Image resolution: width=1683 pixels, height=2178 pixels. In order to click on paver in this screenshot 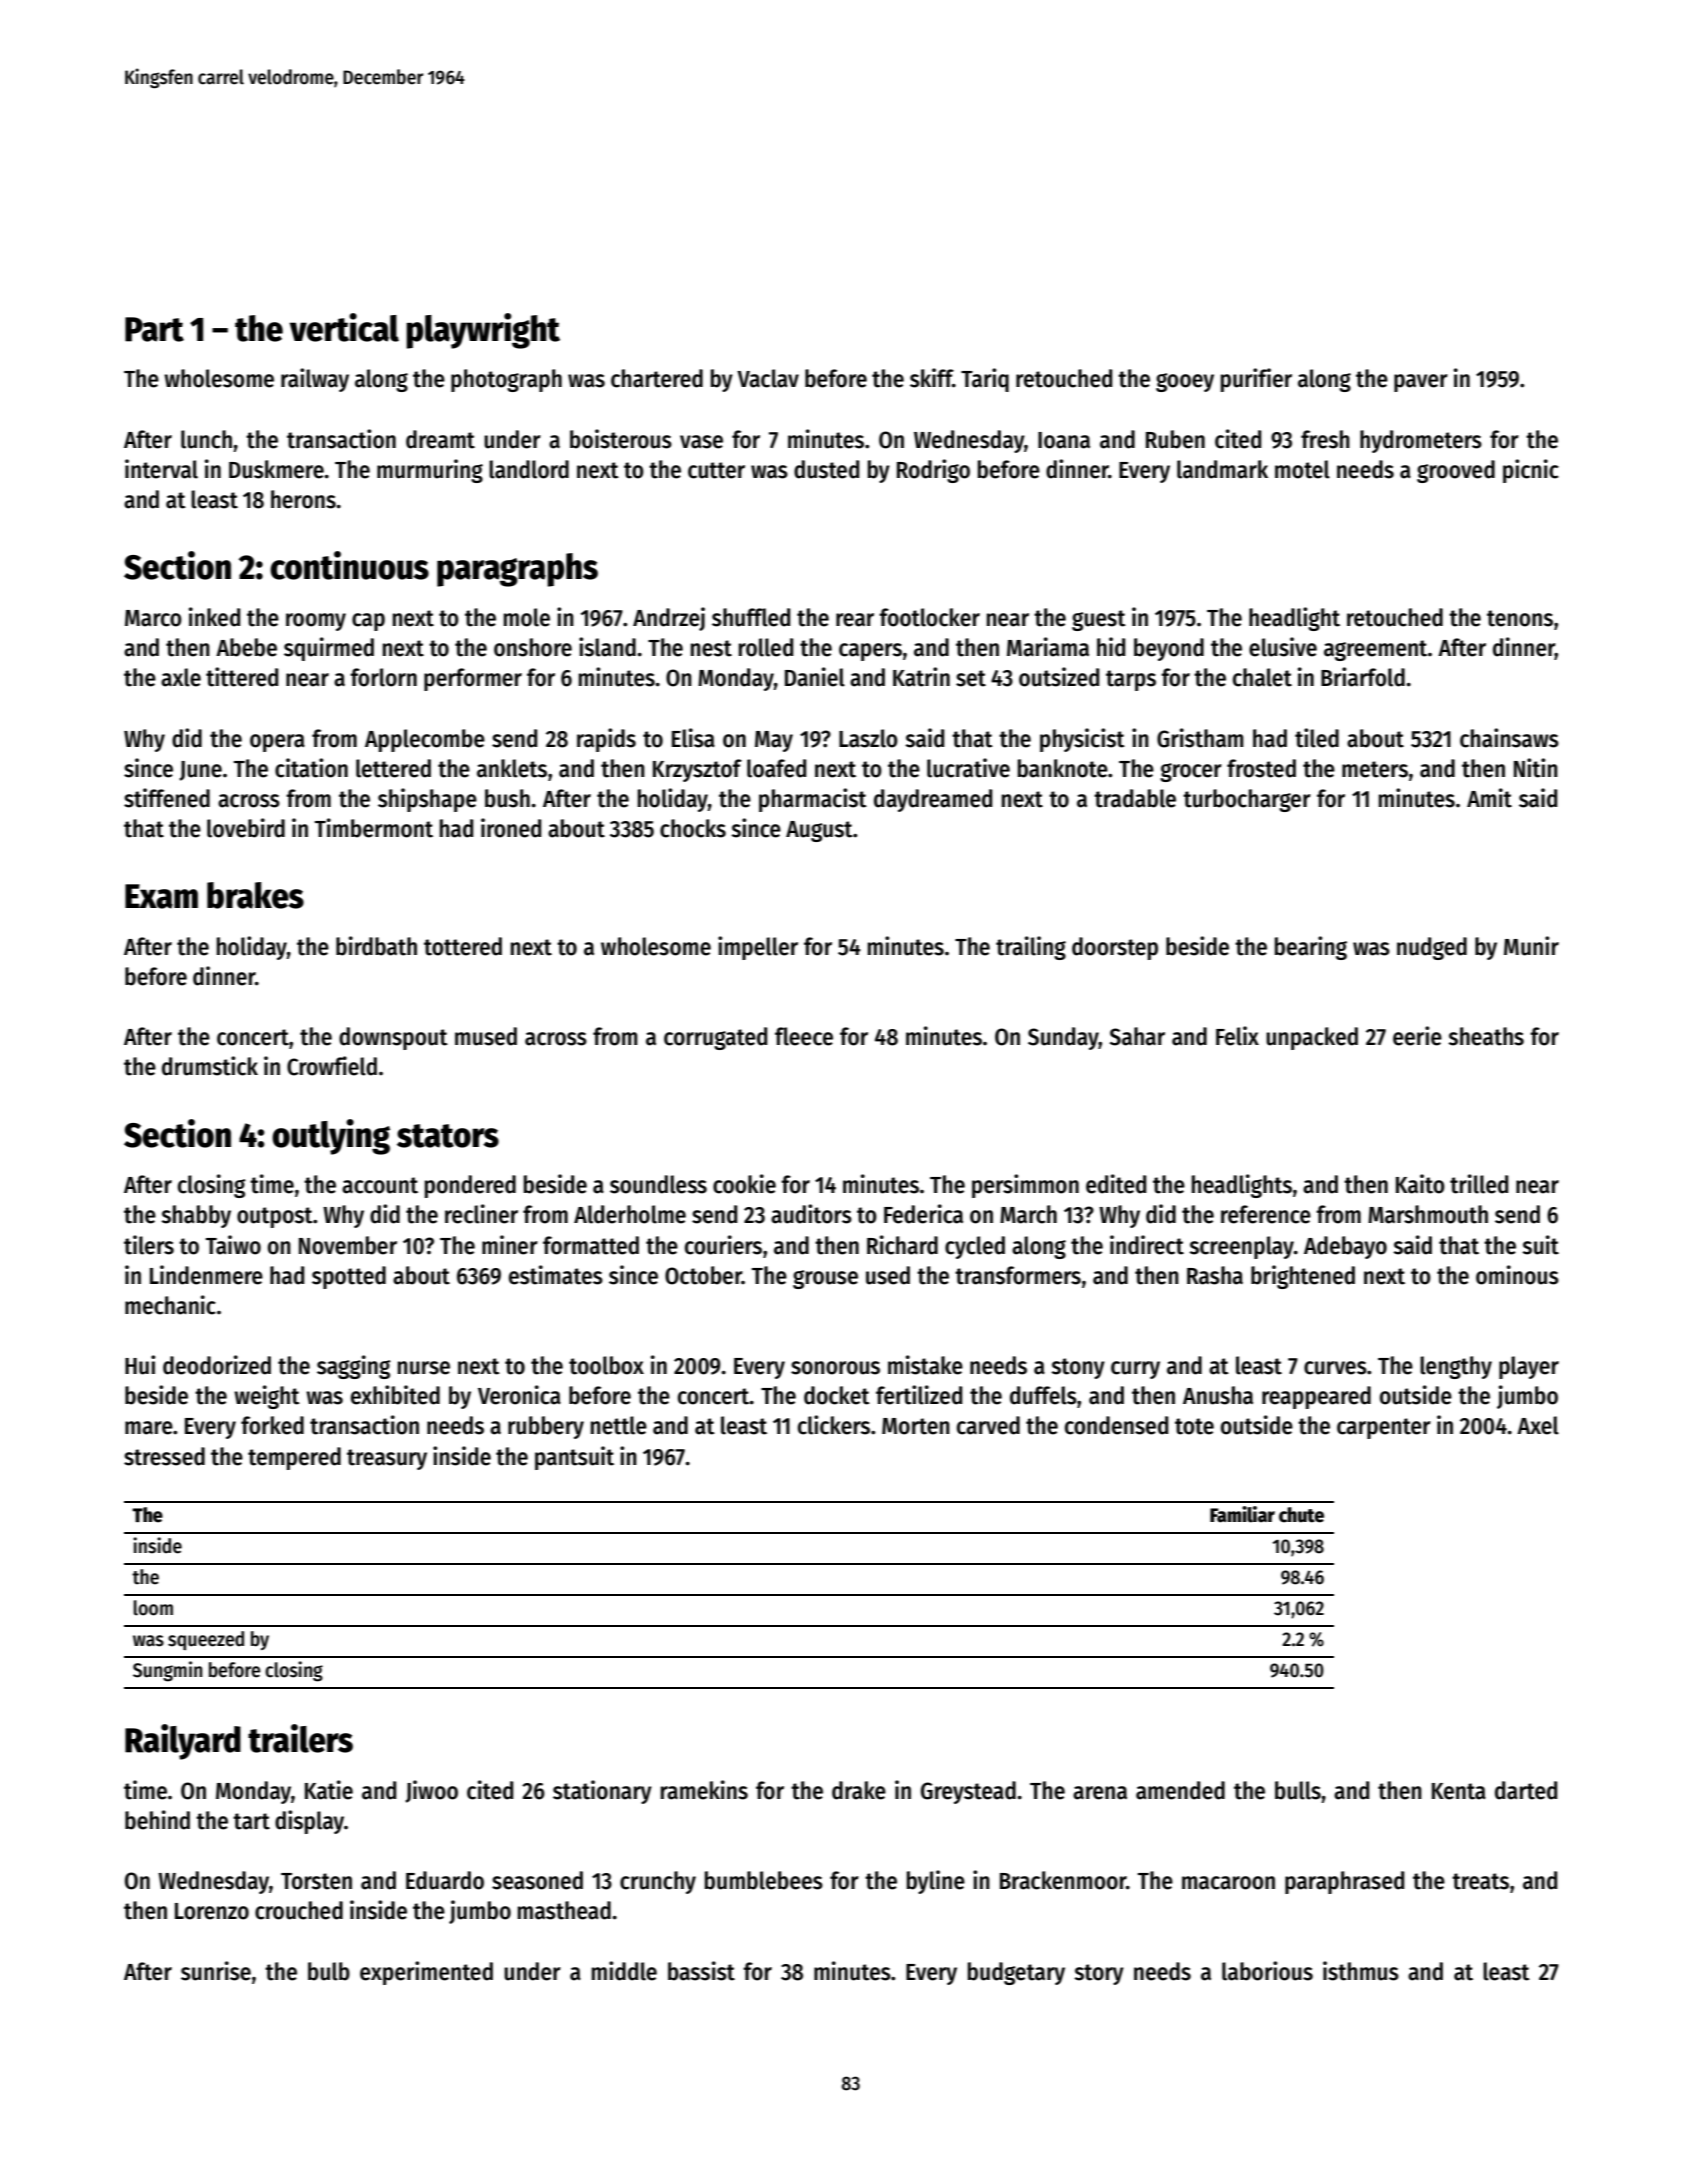, I will do `click(1421, 383)`.
